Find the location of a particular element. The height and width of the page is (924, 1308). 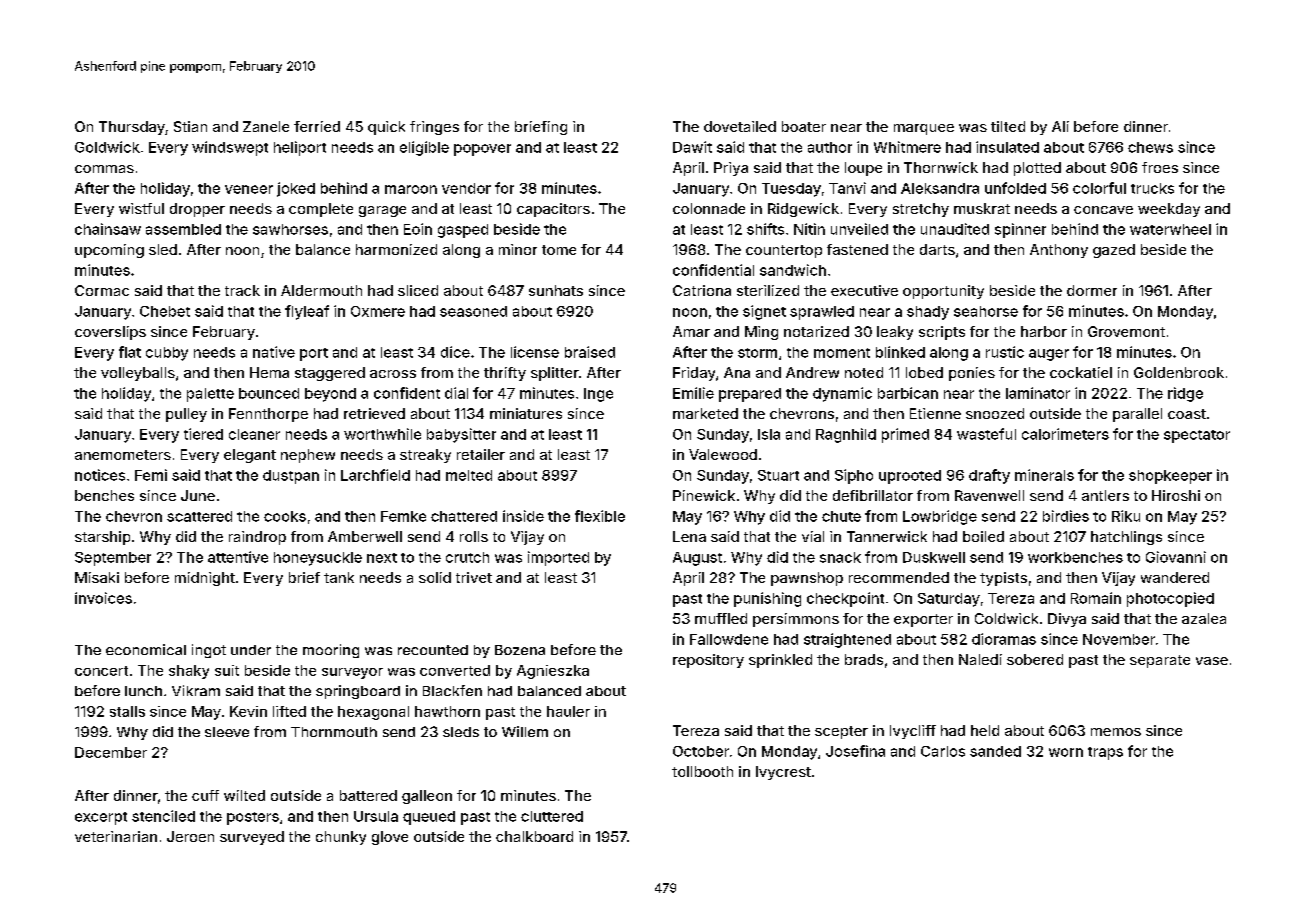

sunhats is located at coordinates (556, 290).
